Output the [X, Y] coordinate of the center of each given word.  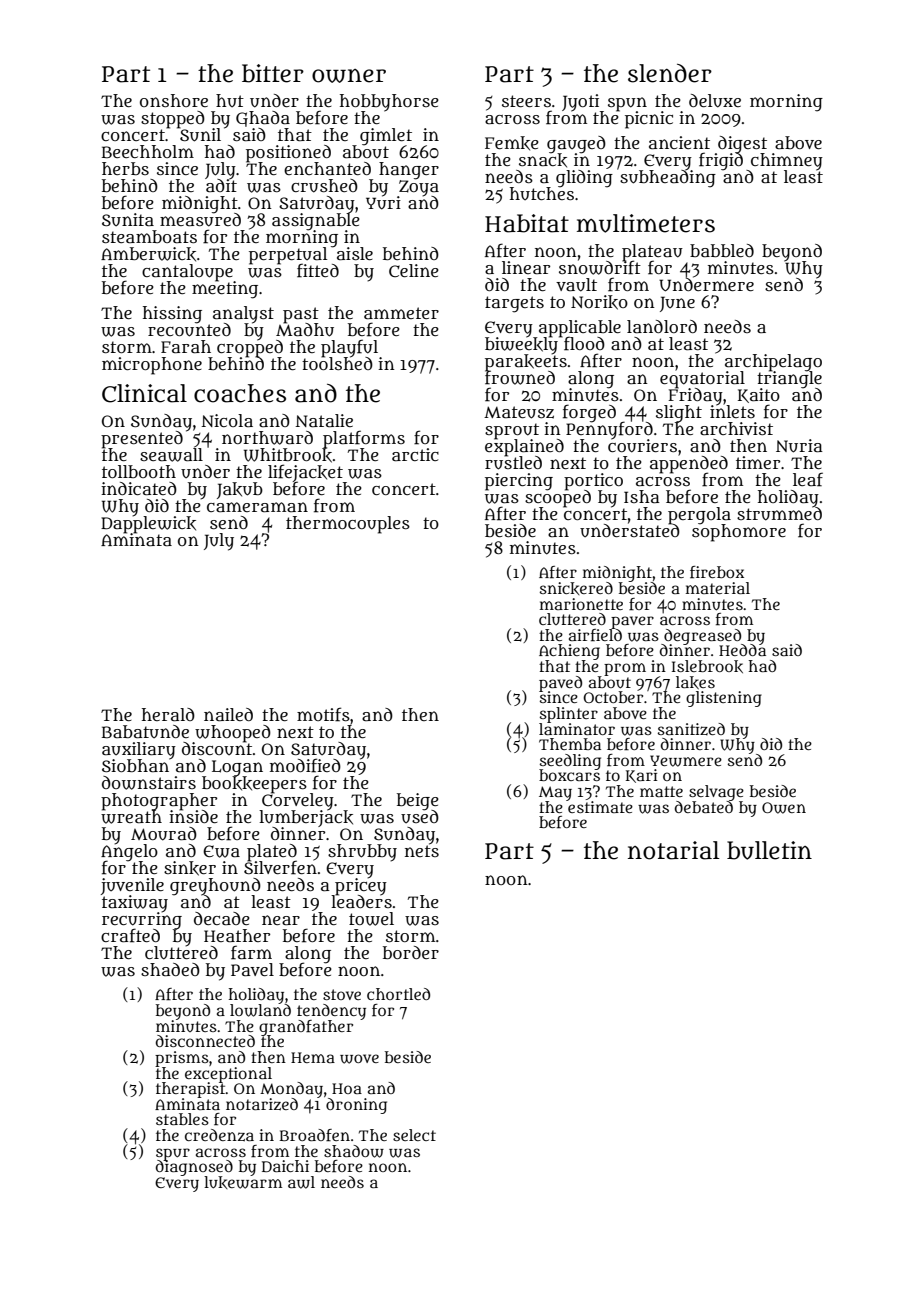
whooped [233, 733]
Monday [291, 1090]
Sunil [199, 135]
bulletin [769, 850]
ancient [679, 142]
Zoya [419, 188]
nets [422, 851]
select [414, 1135]
